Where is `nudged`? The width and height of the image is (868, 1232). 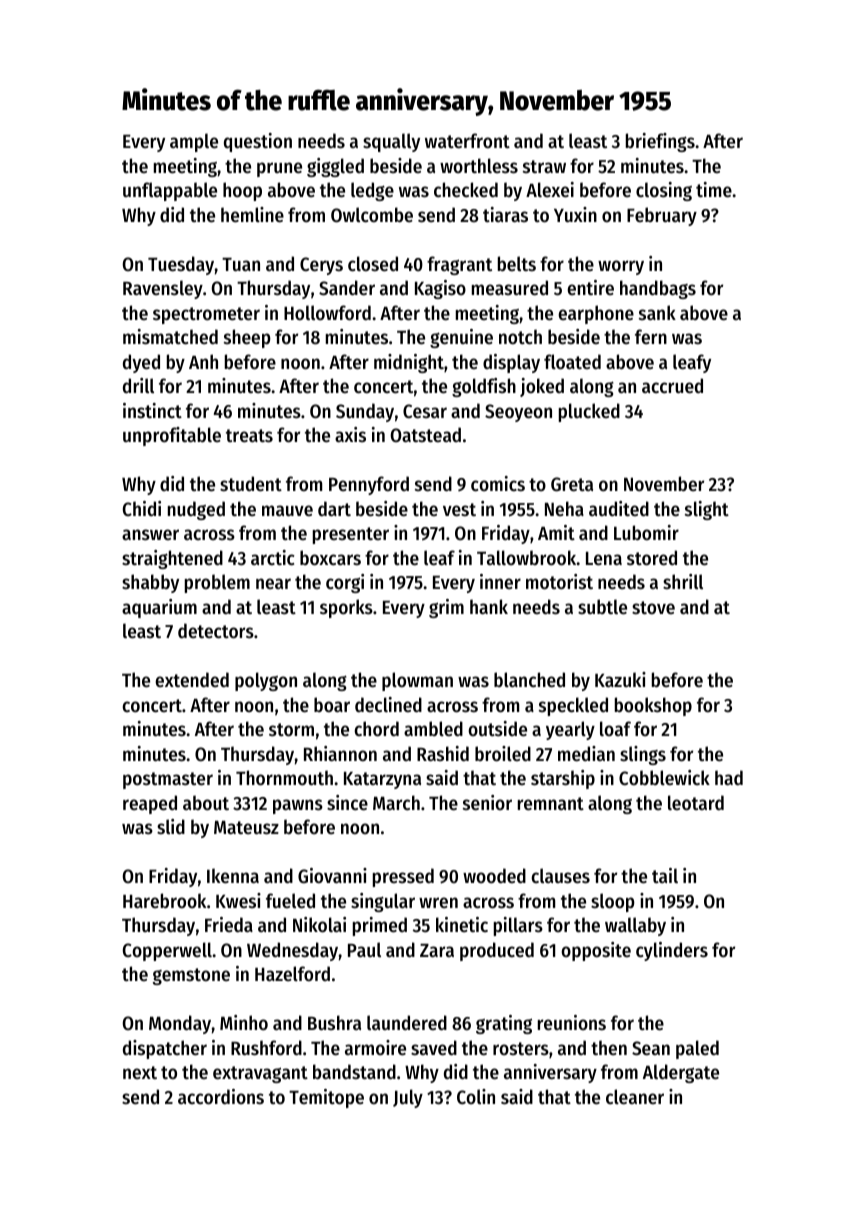
nudged is located at coordinates (196, 510).
